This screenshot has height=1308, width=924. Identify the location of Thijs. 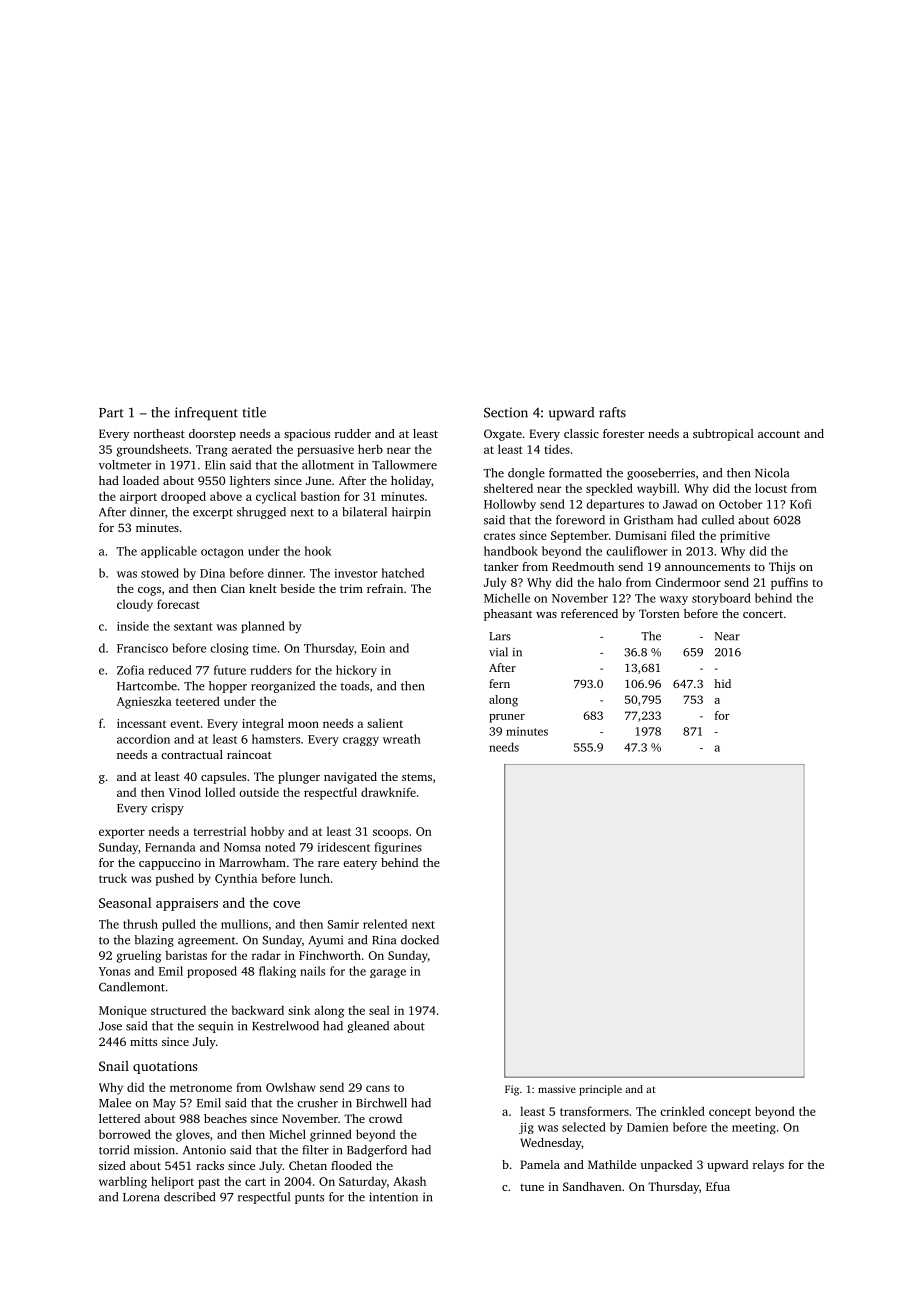
(782, 568).
